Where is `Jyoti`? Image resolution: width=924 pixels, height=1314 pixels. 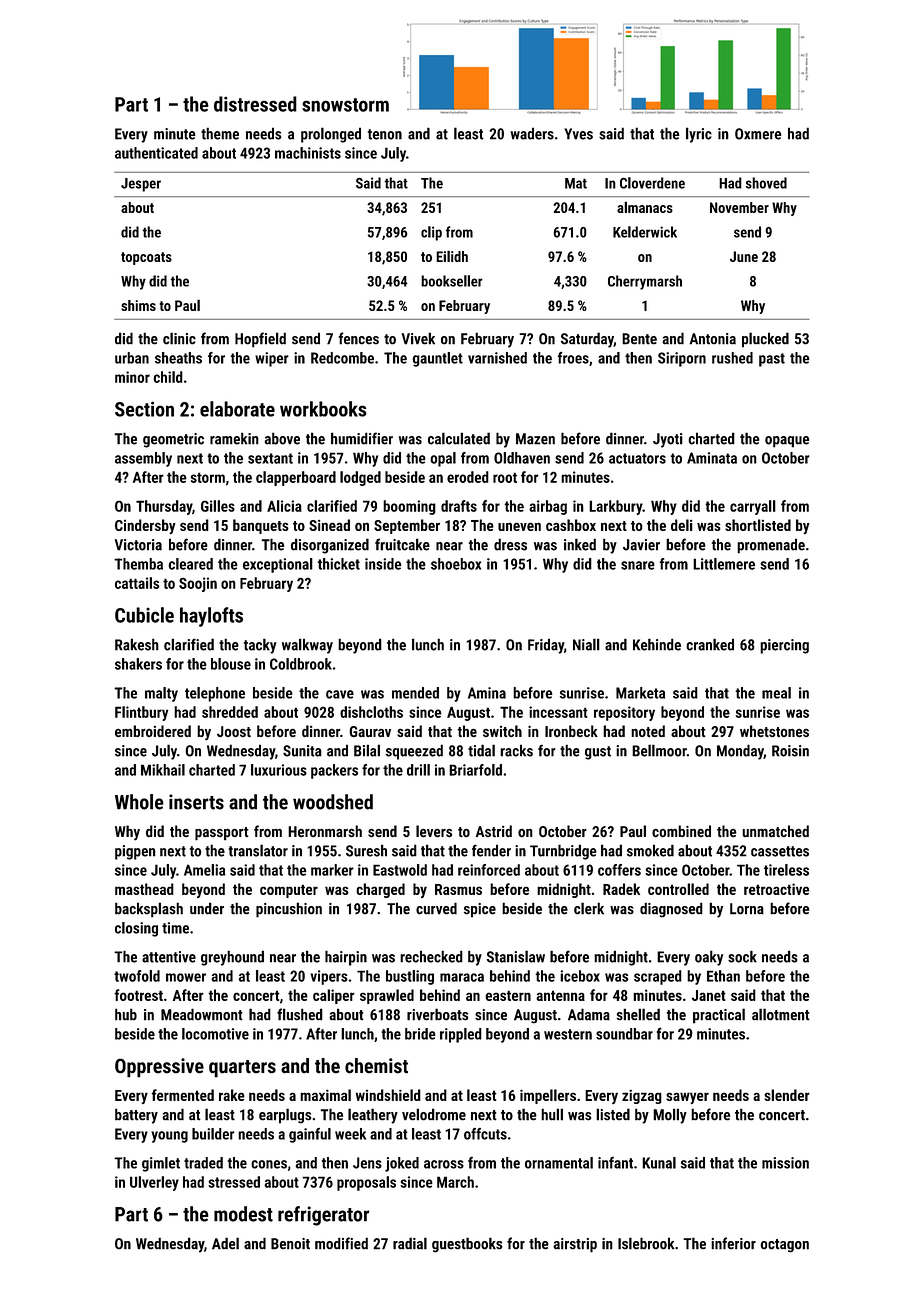 Jyoti is located at coordinates (668, 440).
